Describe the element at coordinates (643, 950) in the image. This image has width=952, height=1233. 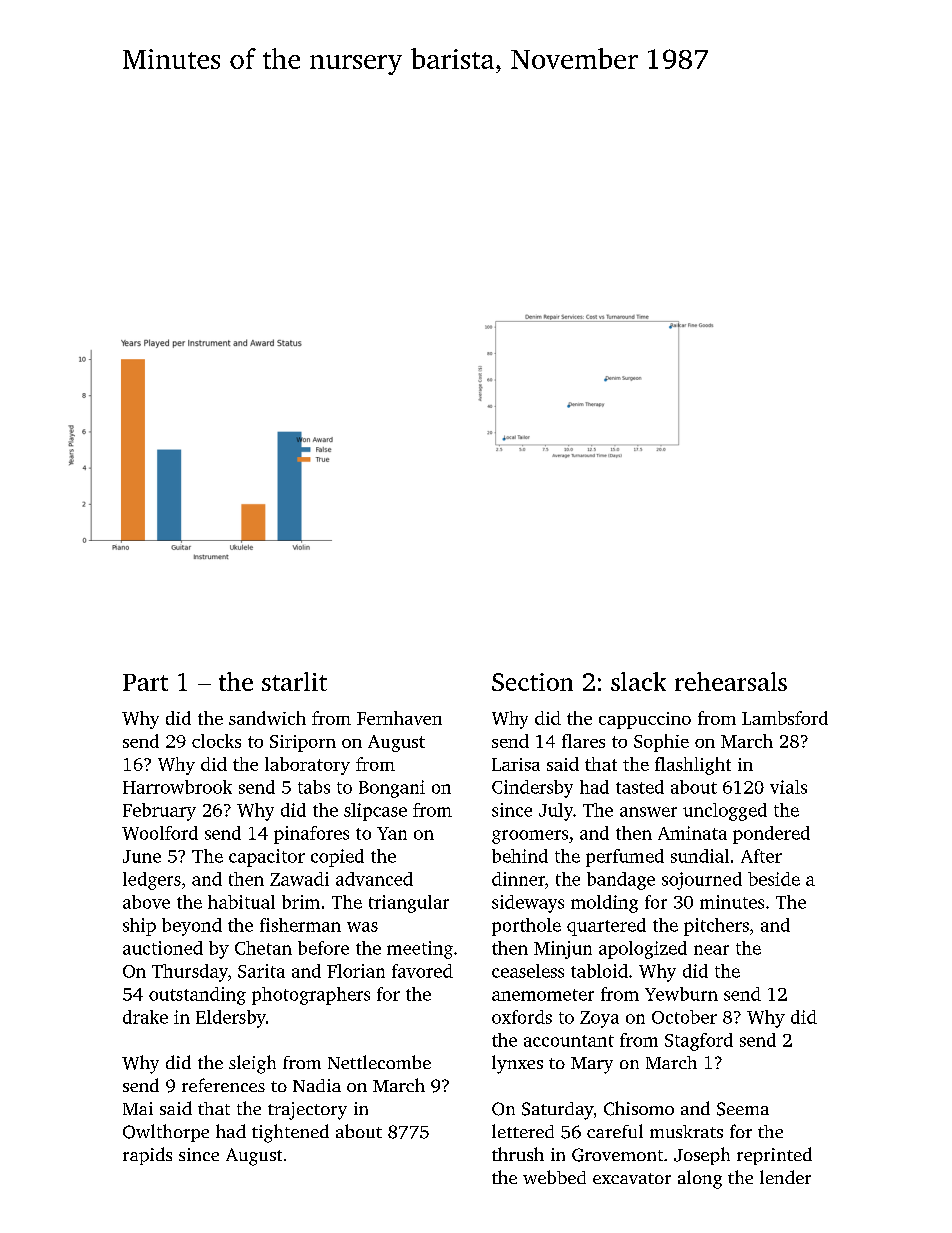
I see `apologized` at that location.
